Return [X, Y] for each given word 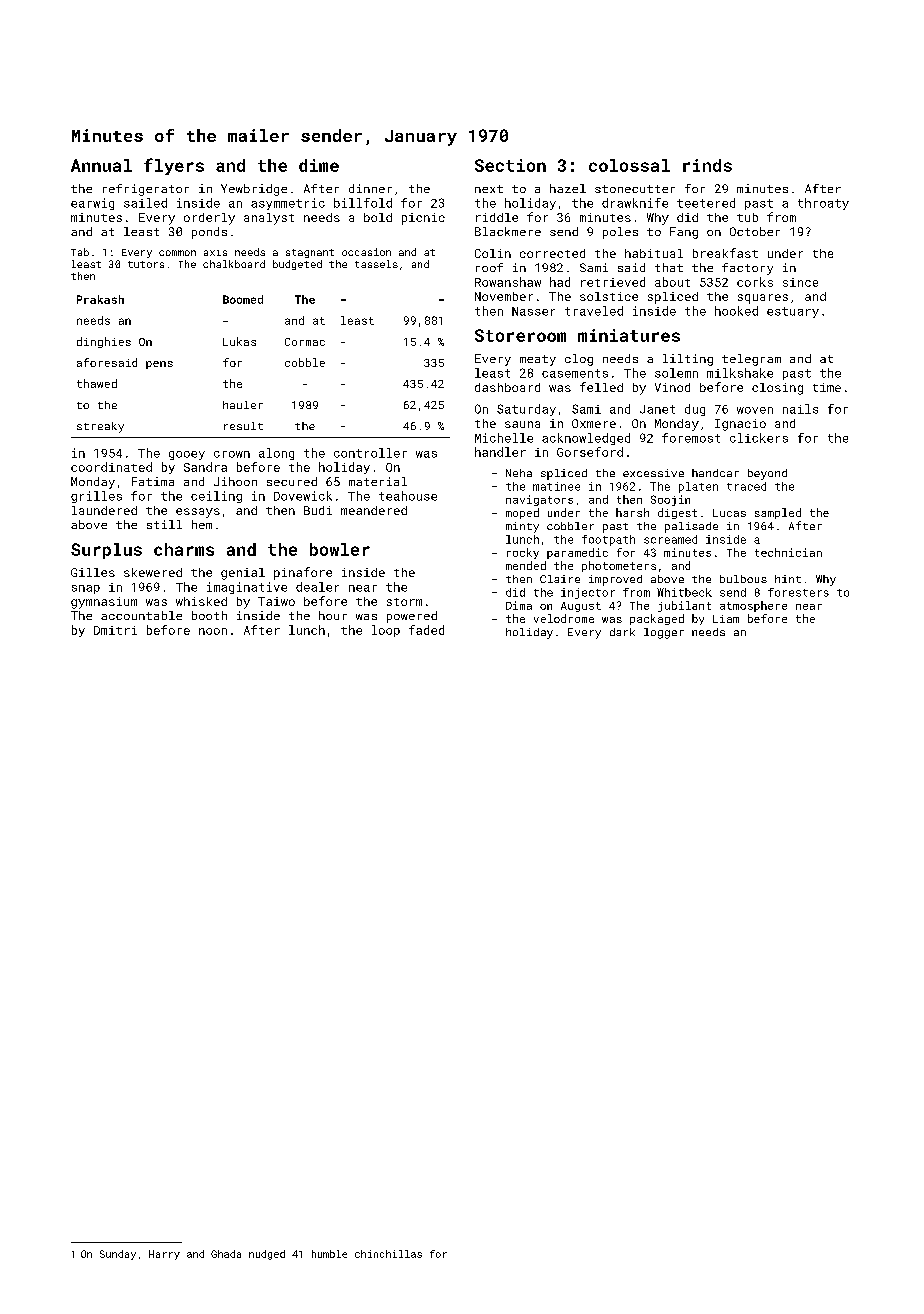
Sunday [118, 1255]
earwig [92, 204]
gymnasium [104, 603]
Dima [519, 605]
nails [800, 409]
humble [329, 1254]
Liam [726, 619]
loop [386, 631]
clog [579, 360]
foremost [691, 438]
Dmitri [115, 630]
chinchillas [388, 1254]
